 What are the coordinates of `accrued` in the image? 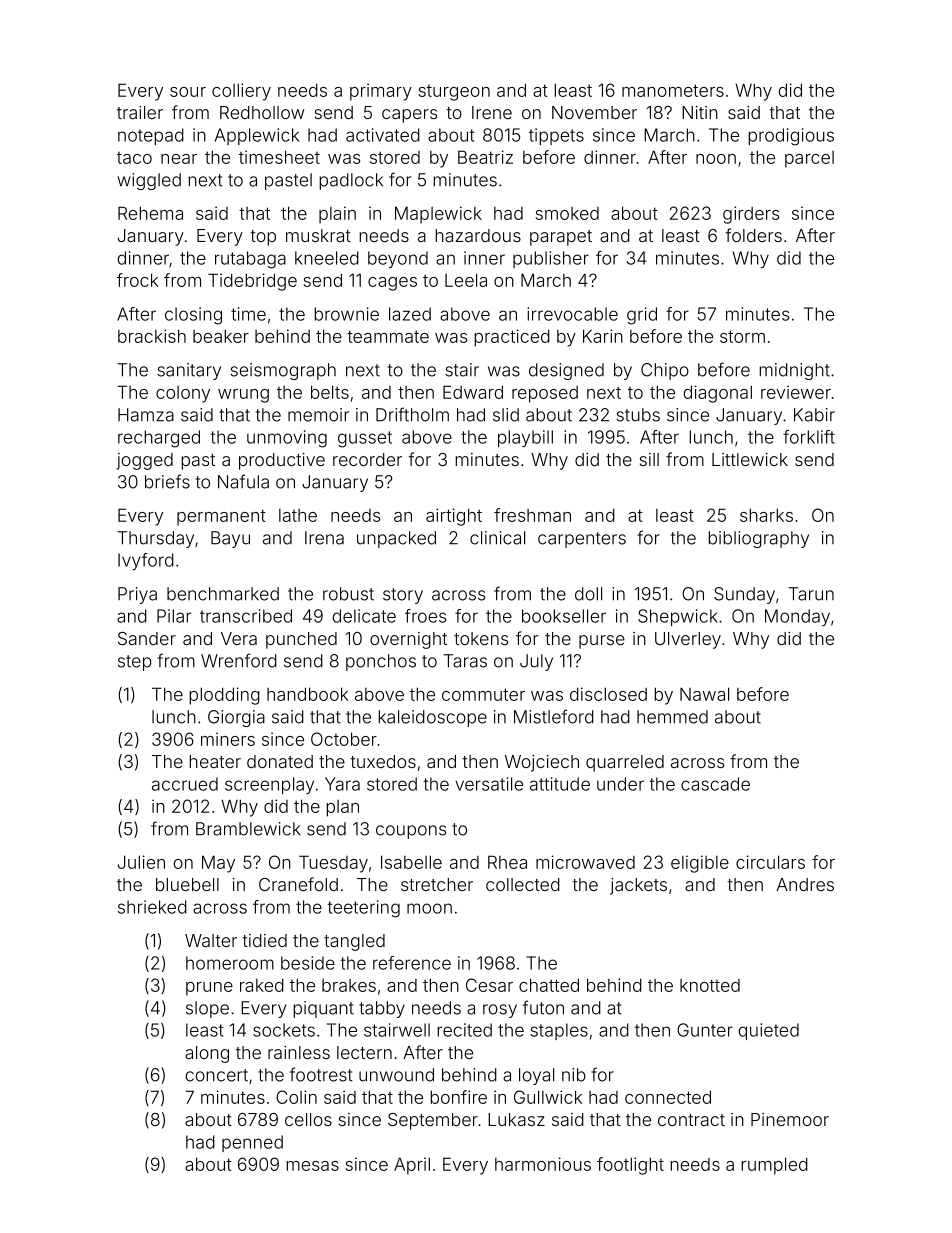 It's located at (185, 784).
